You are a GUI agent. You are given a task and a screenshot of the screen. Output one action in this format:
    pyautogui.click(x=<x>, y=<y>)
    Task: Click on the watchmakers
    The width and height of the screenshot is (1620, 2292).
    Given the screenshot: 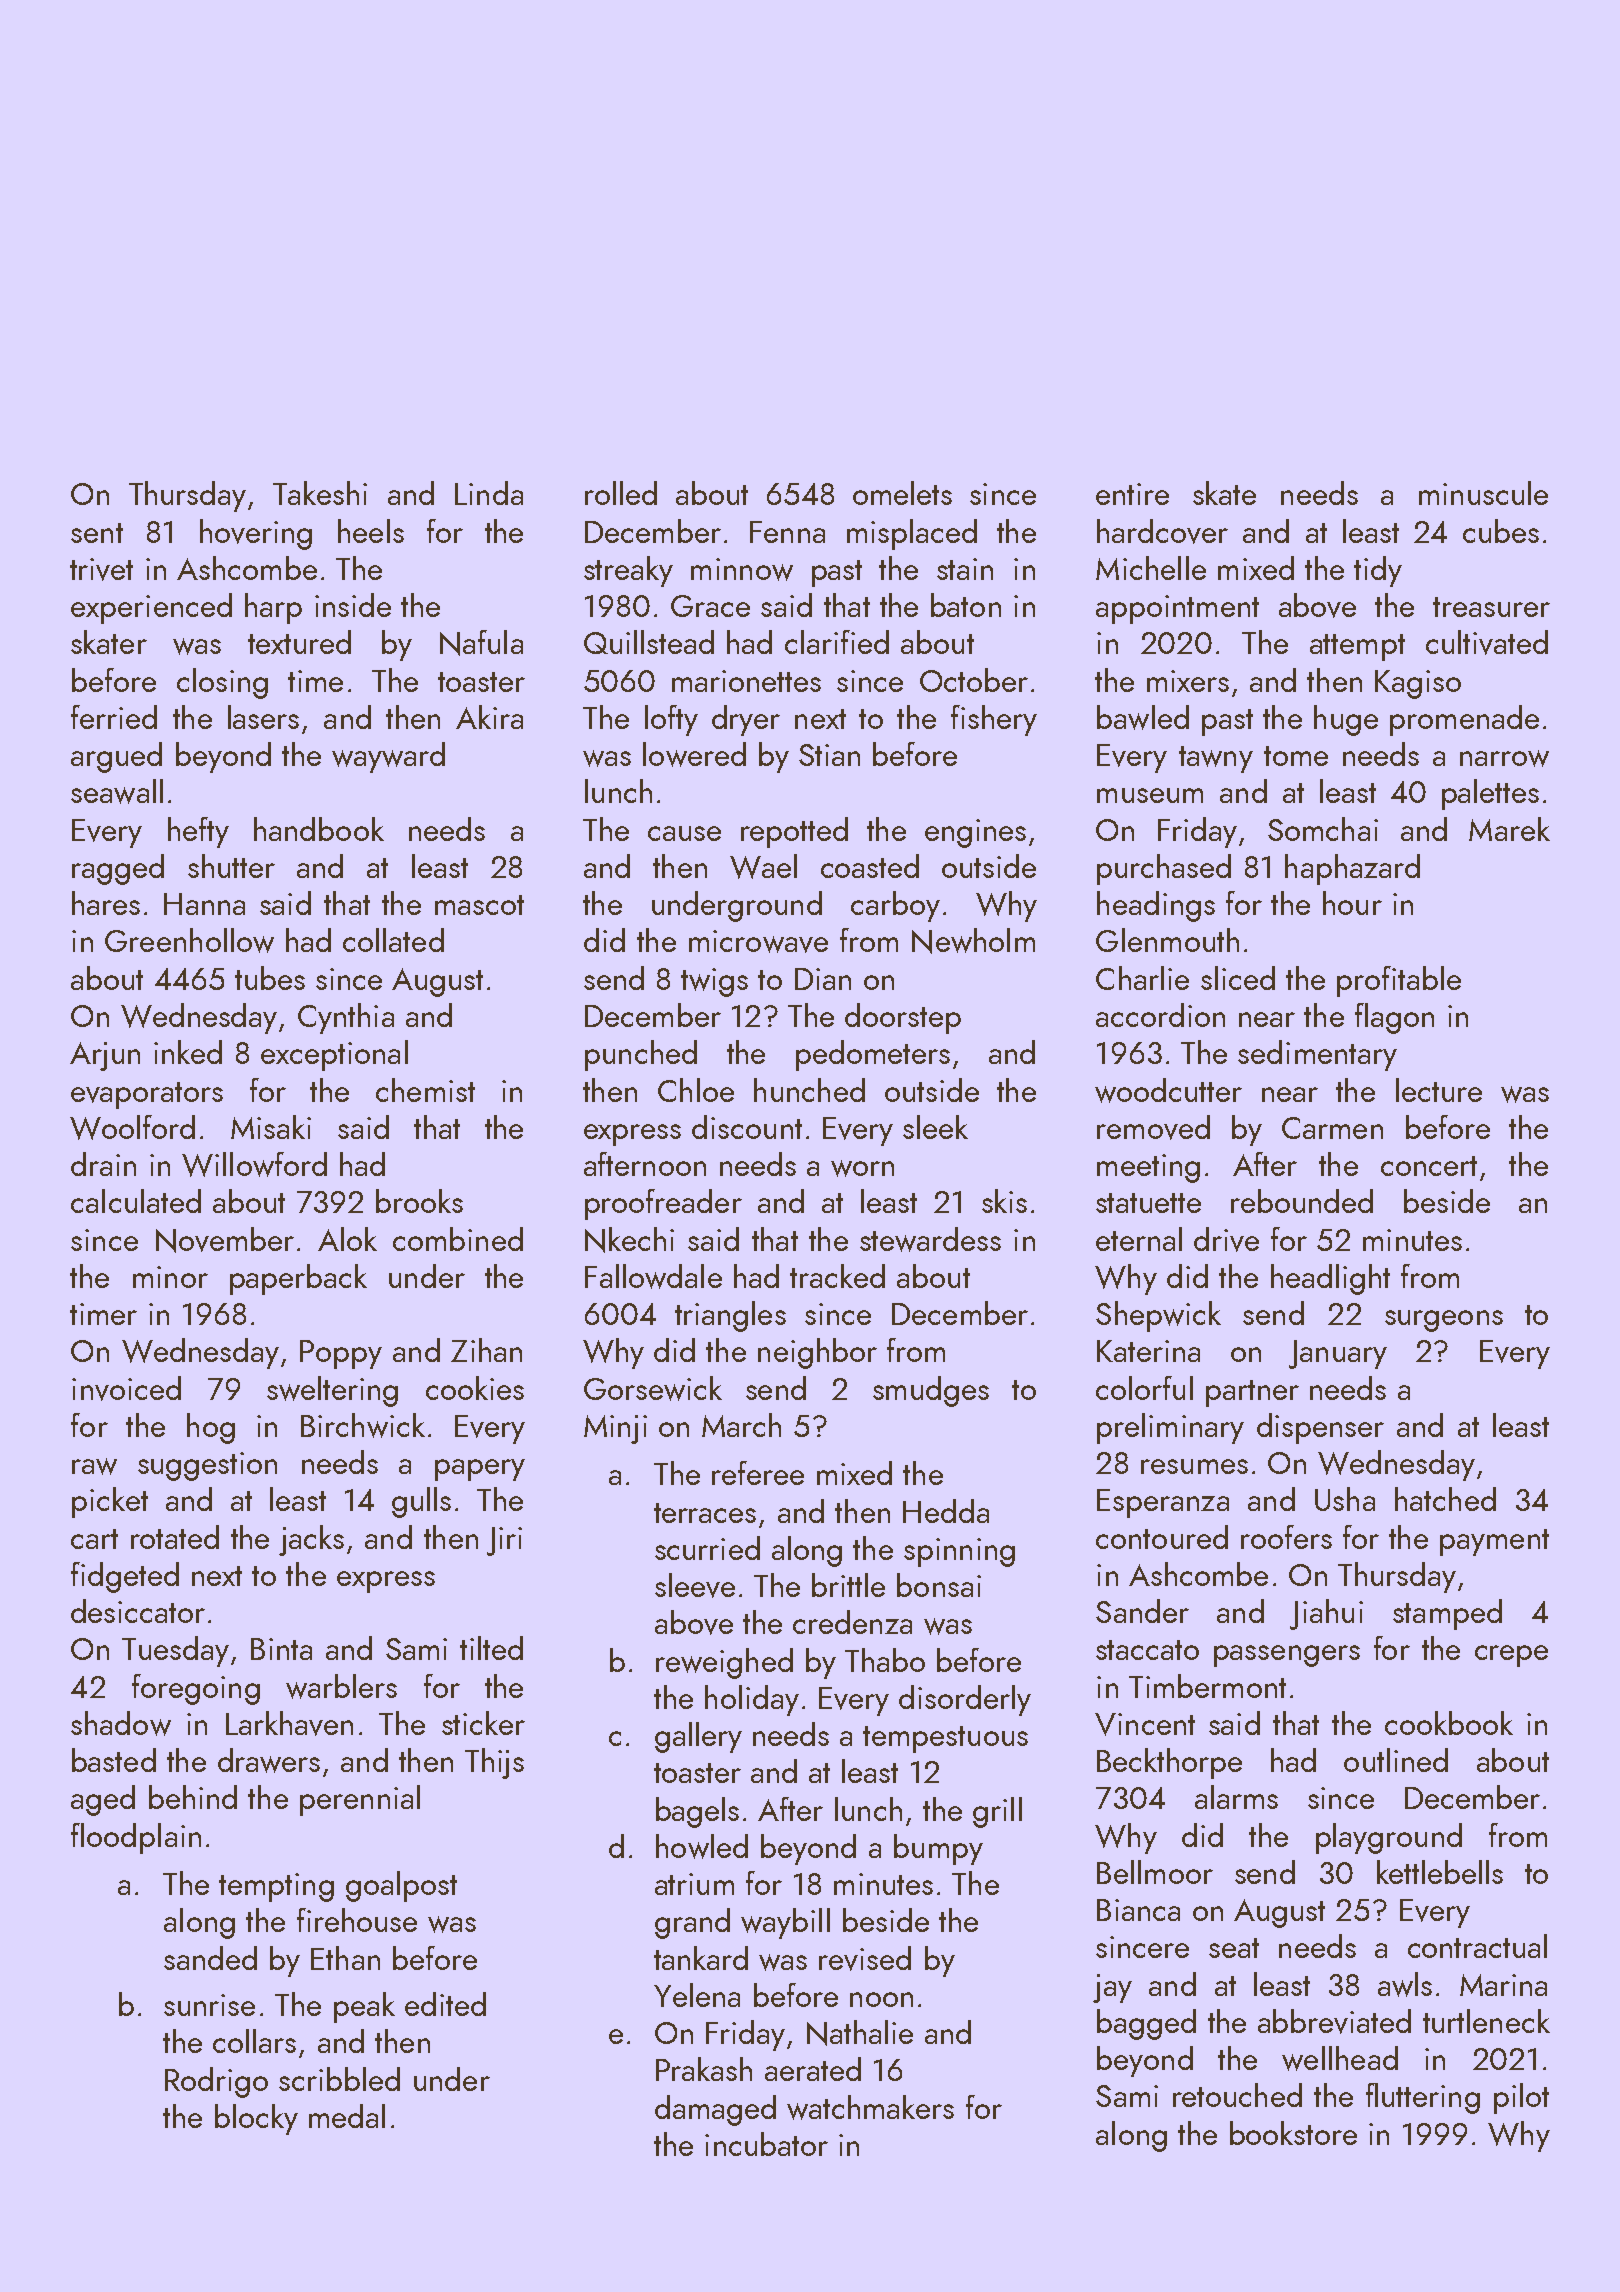 What is the action you would take?
    pyautogui.click(x=870, y=2107)
